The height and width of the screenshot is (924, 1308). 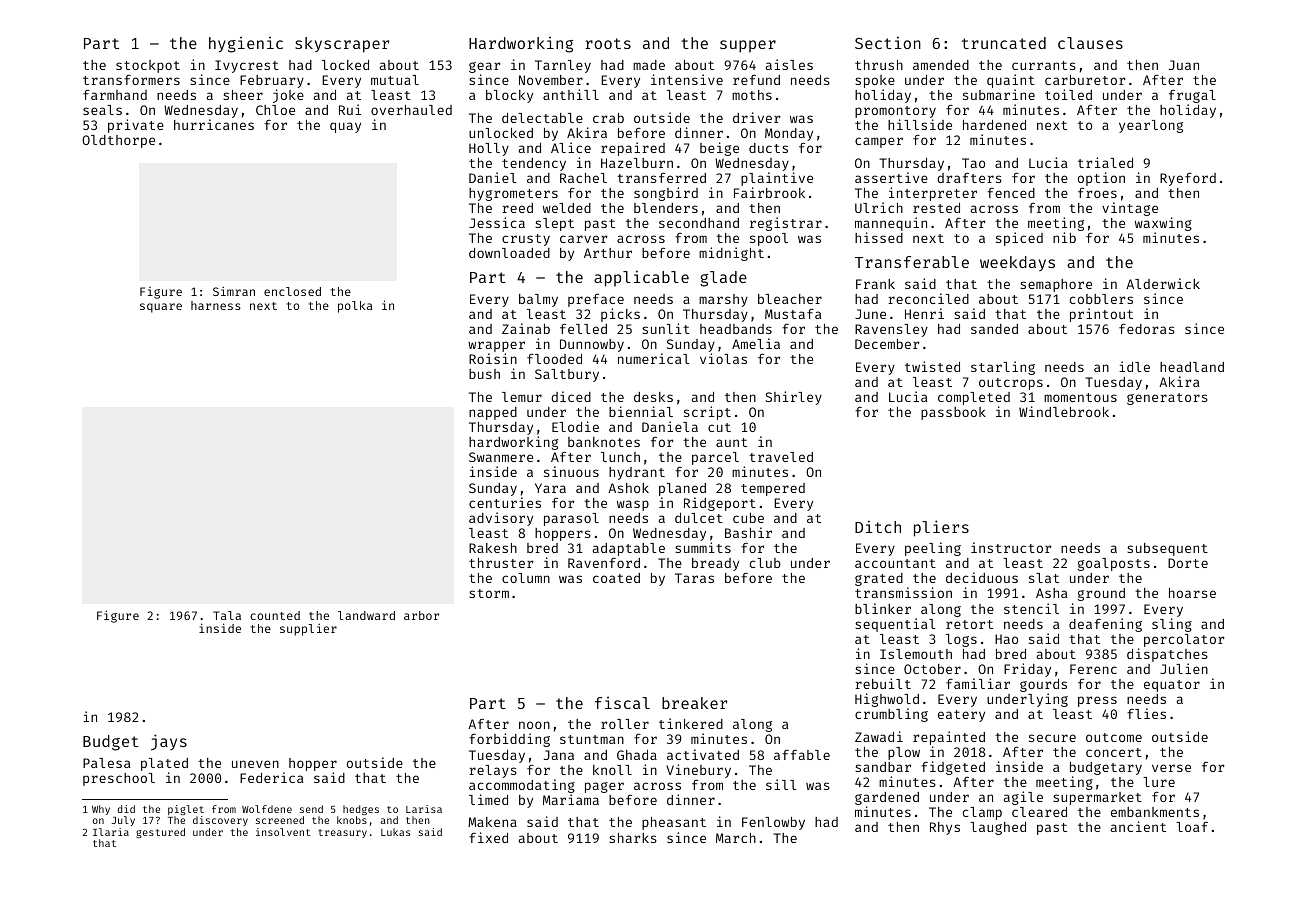 What do you see at coordinates (283, 832) in the screenshot?
I see `insolvent` at bounding box center [283, 832].
